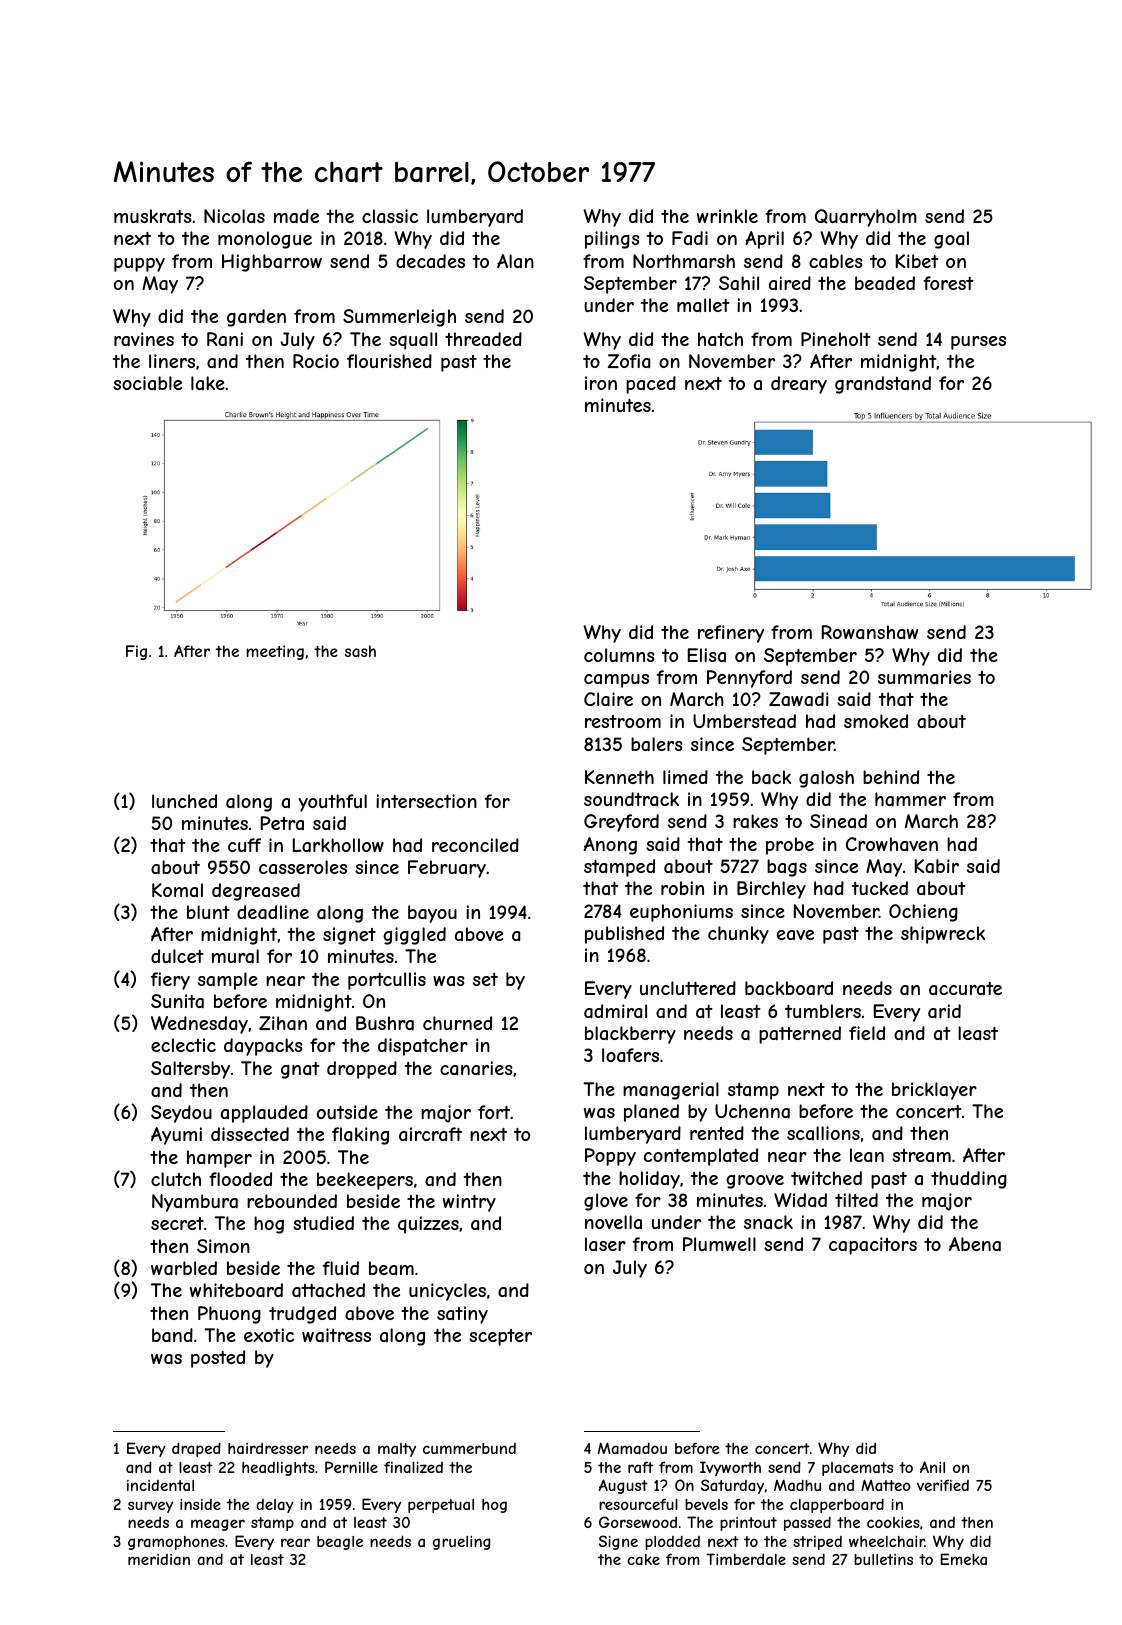 Image resolution: width=1122 pixels, height=1625 pixels. I want to click on muskrats, so click(153, 216).
